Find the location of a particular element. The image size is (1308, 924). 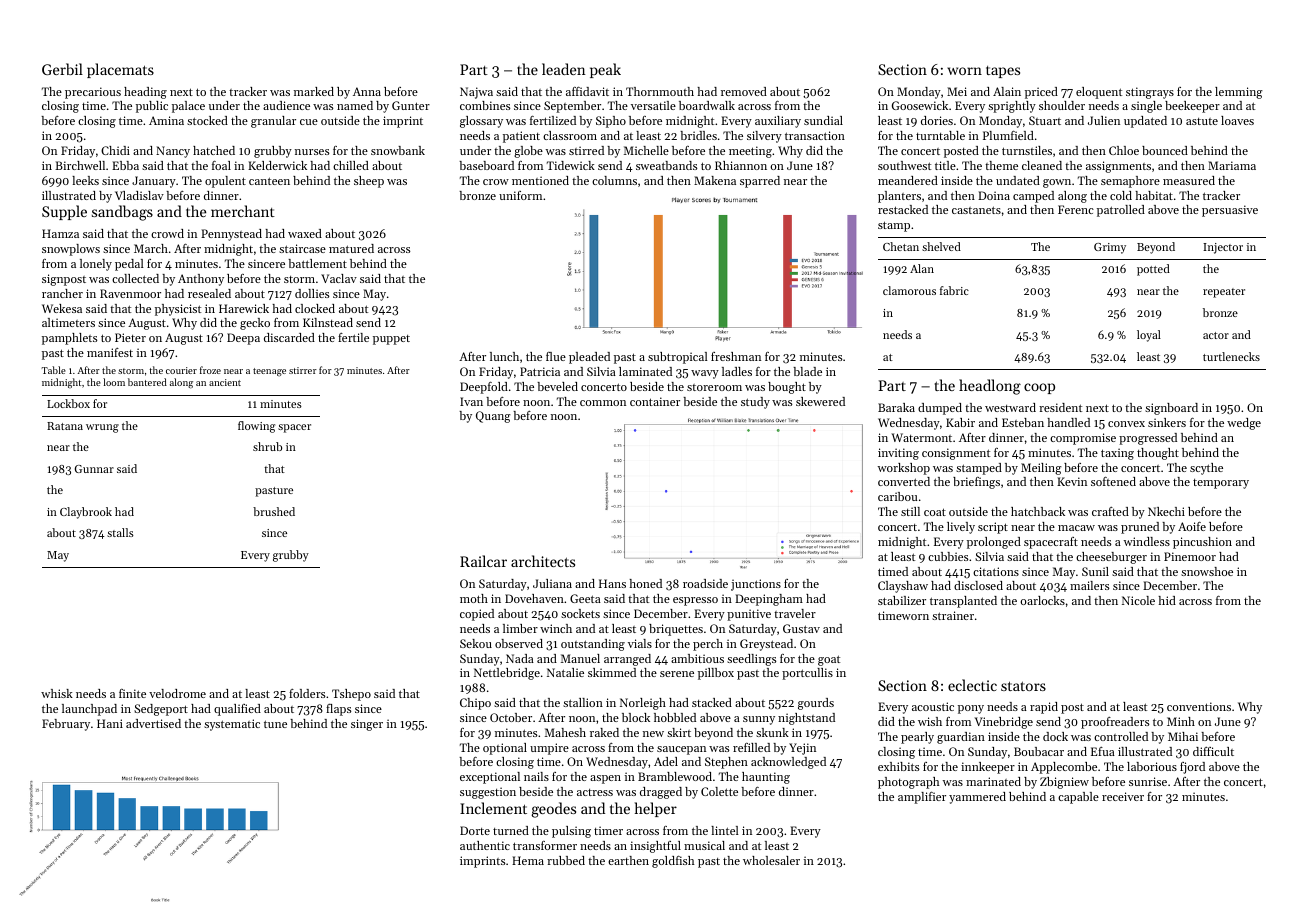

fabric is located at coordinates (954, 290).
